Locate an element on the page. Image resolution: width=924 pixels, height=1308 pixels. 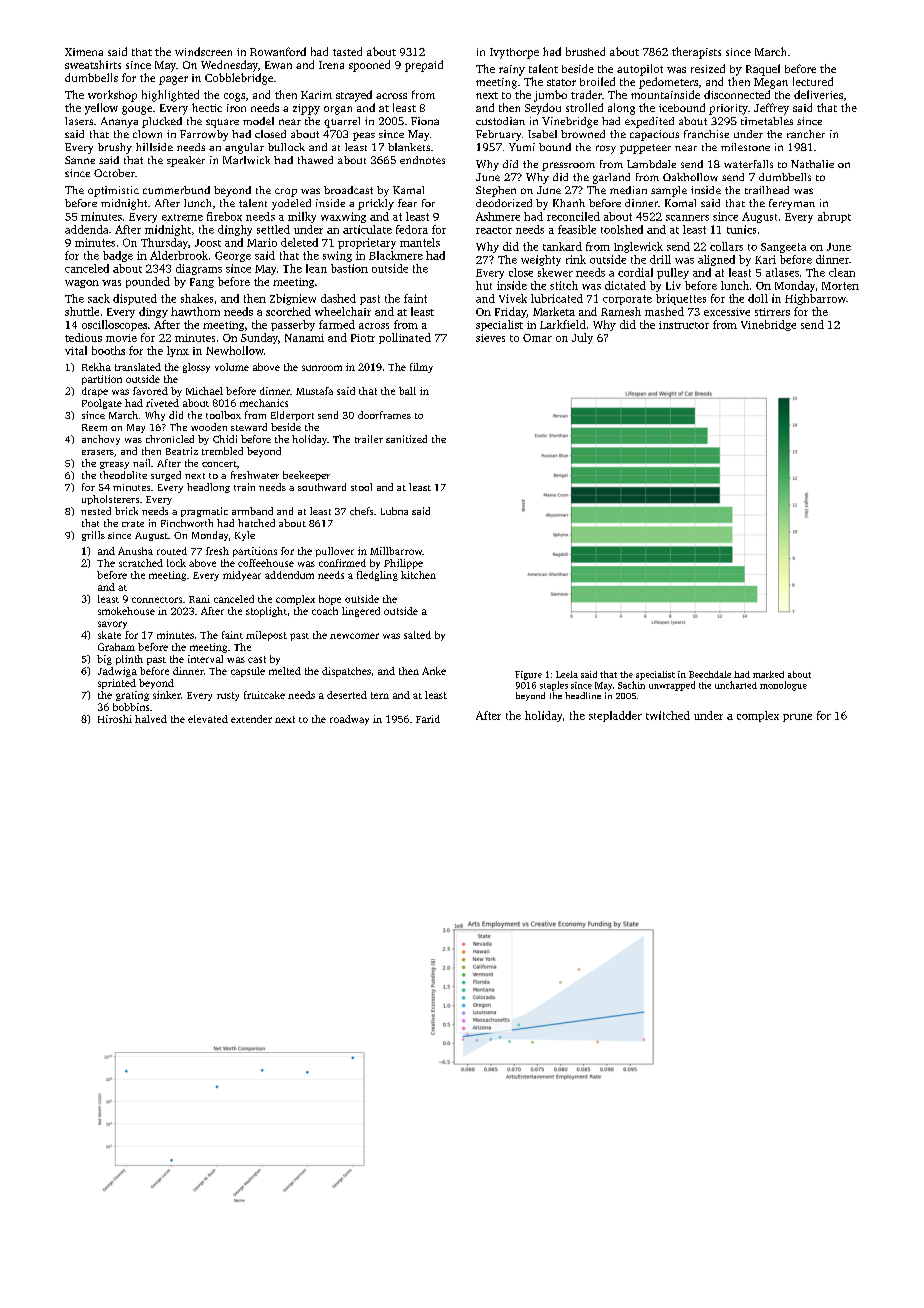
lectured is located at coordinates (813, 81).
